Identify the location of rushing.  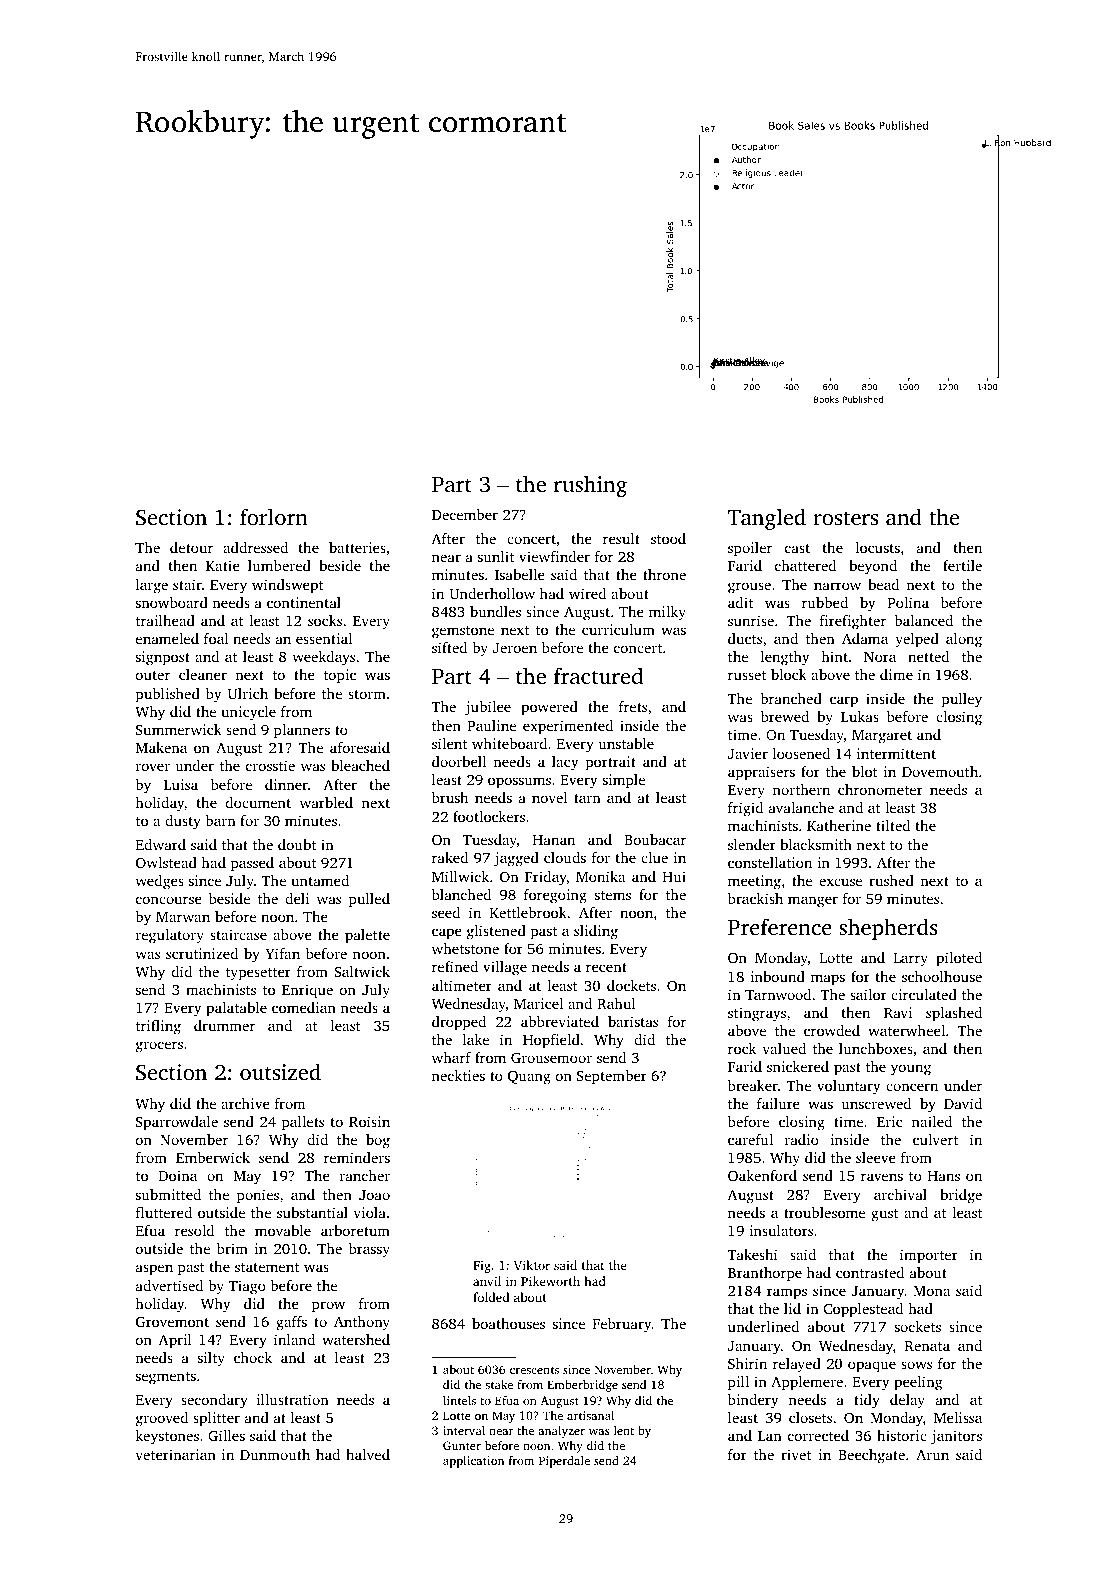
(590, 486).
